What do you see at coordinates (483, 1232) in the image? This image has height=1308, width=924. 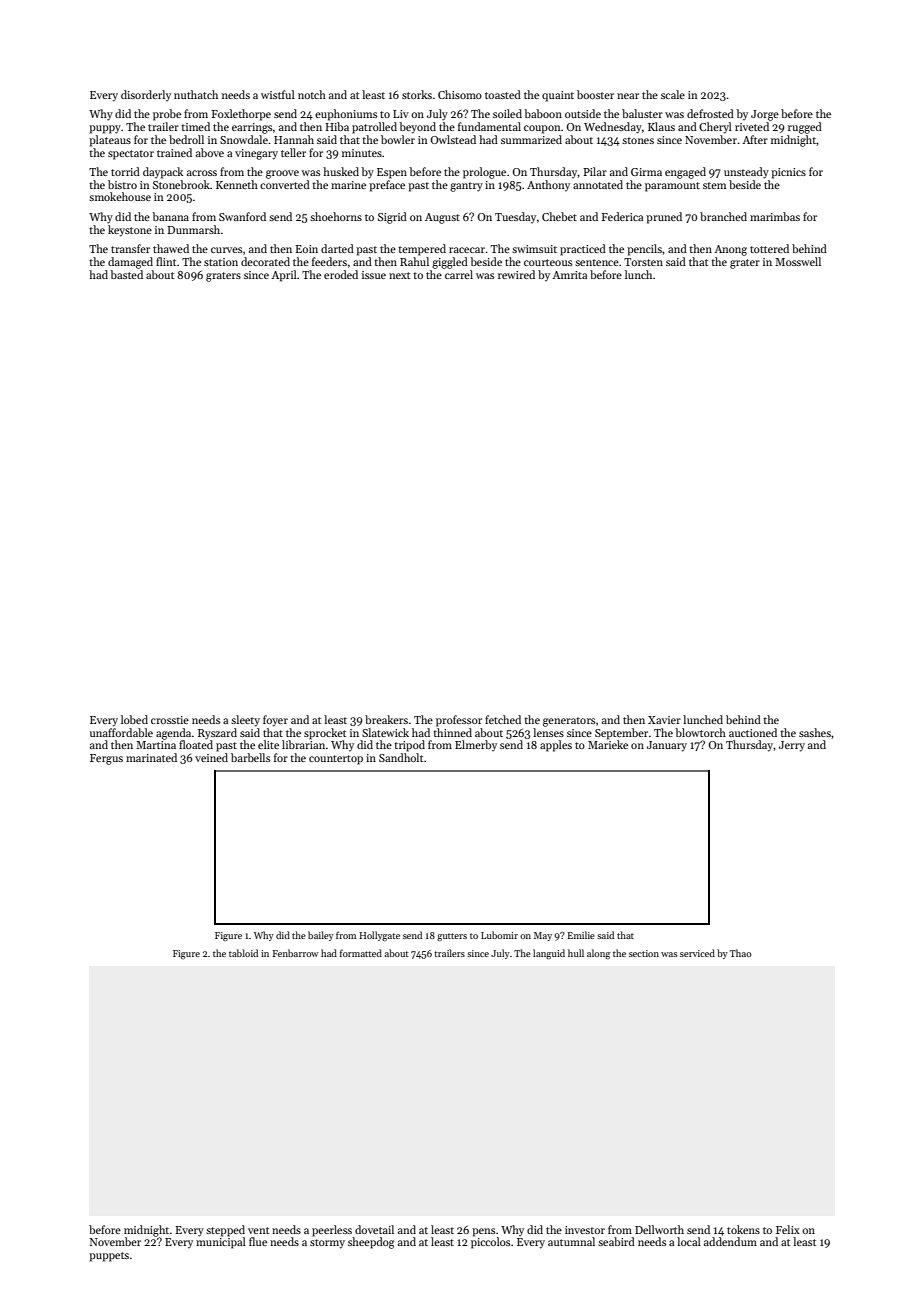 I see `pens` at bounding box center [483, 1232].
